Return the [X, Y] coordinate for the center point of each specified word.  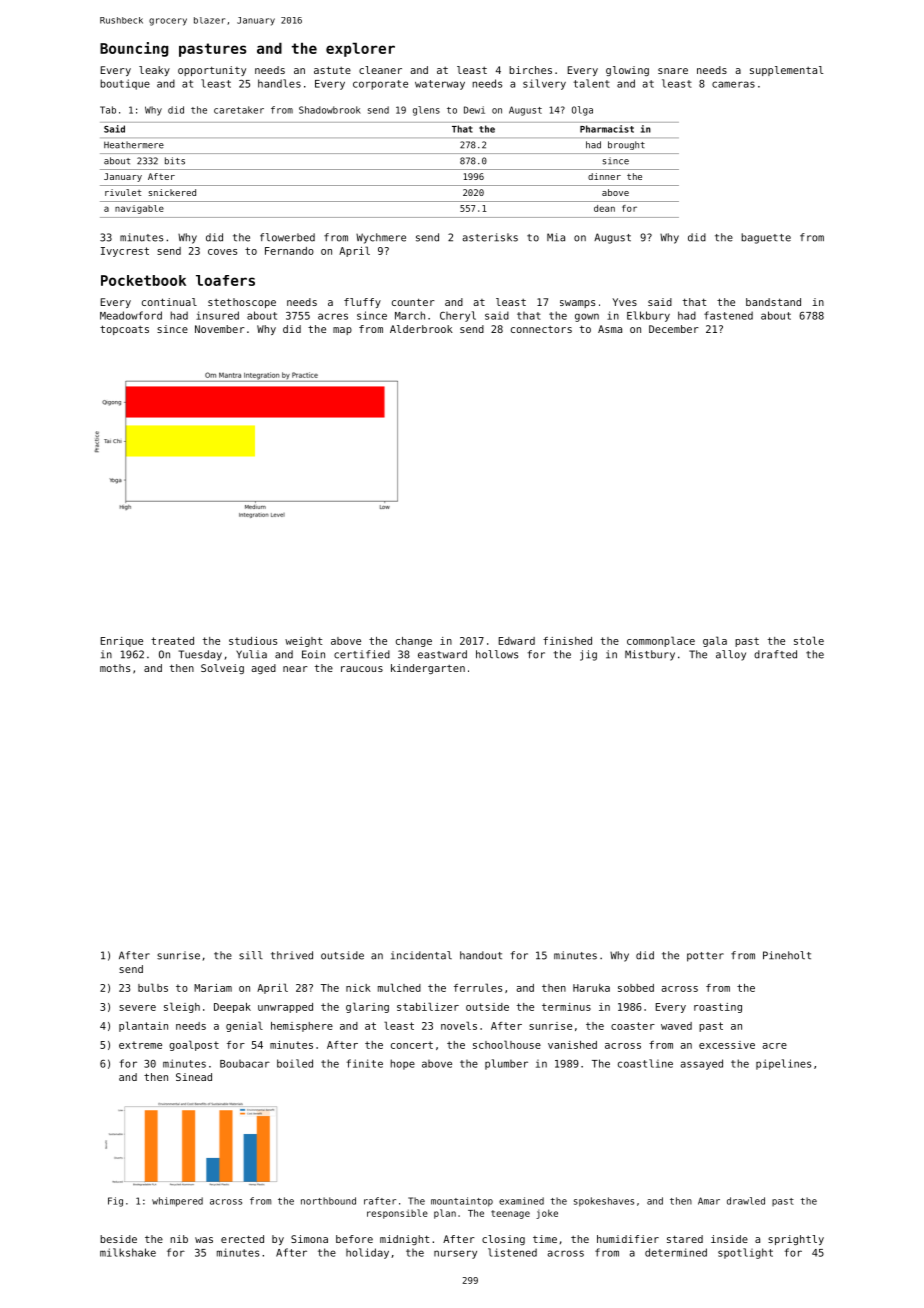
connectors [541, 329]
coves [222, 252]
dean [604, 208]
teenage [510, 1214]
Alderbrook [421, 329]
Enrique [122, 642]
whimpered [177, 1202]
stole [809, 640]
